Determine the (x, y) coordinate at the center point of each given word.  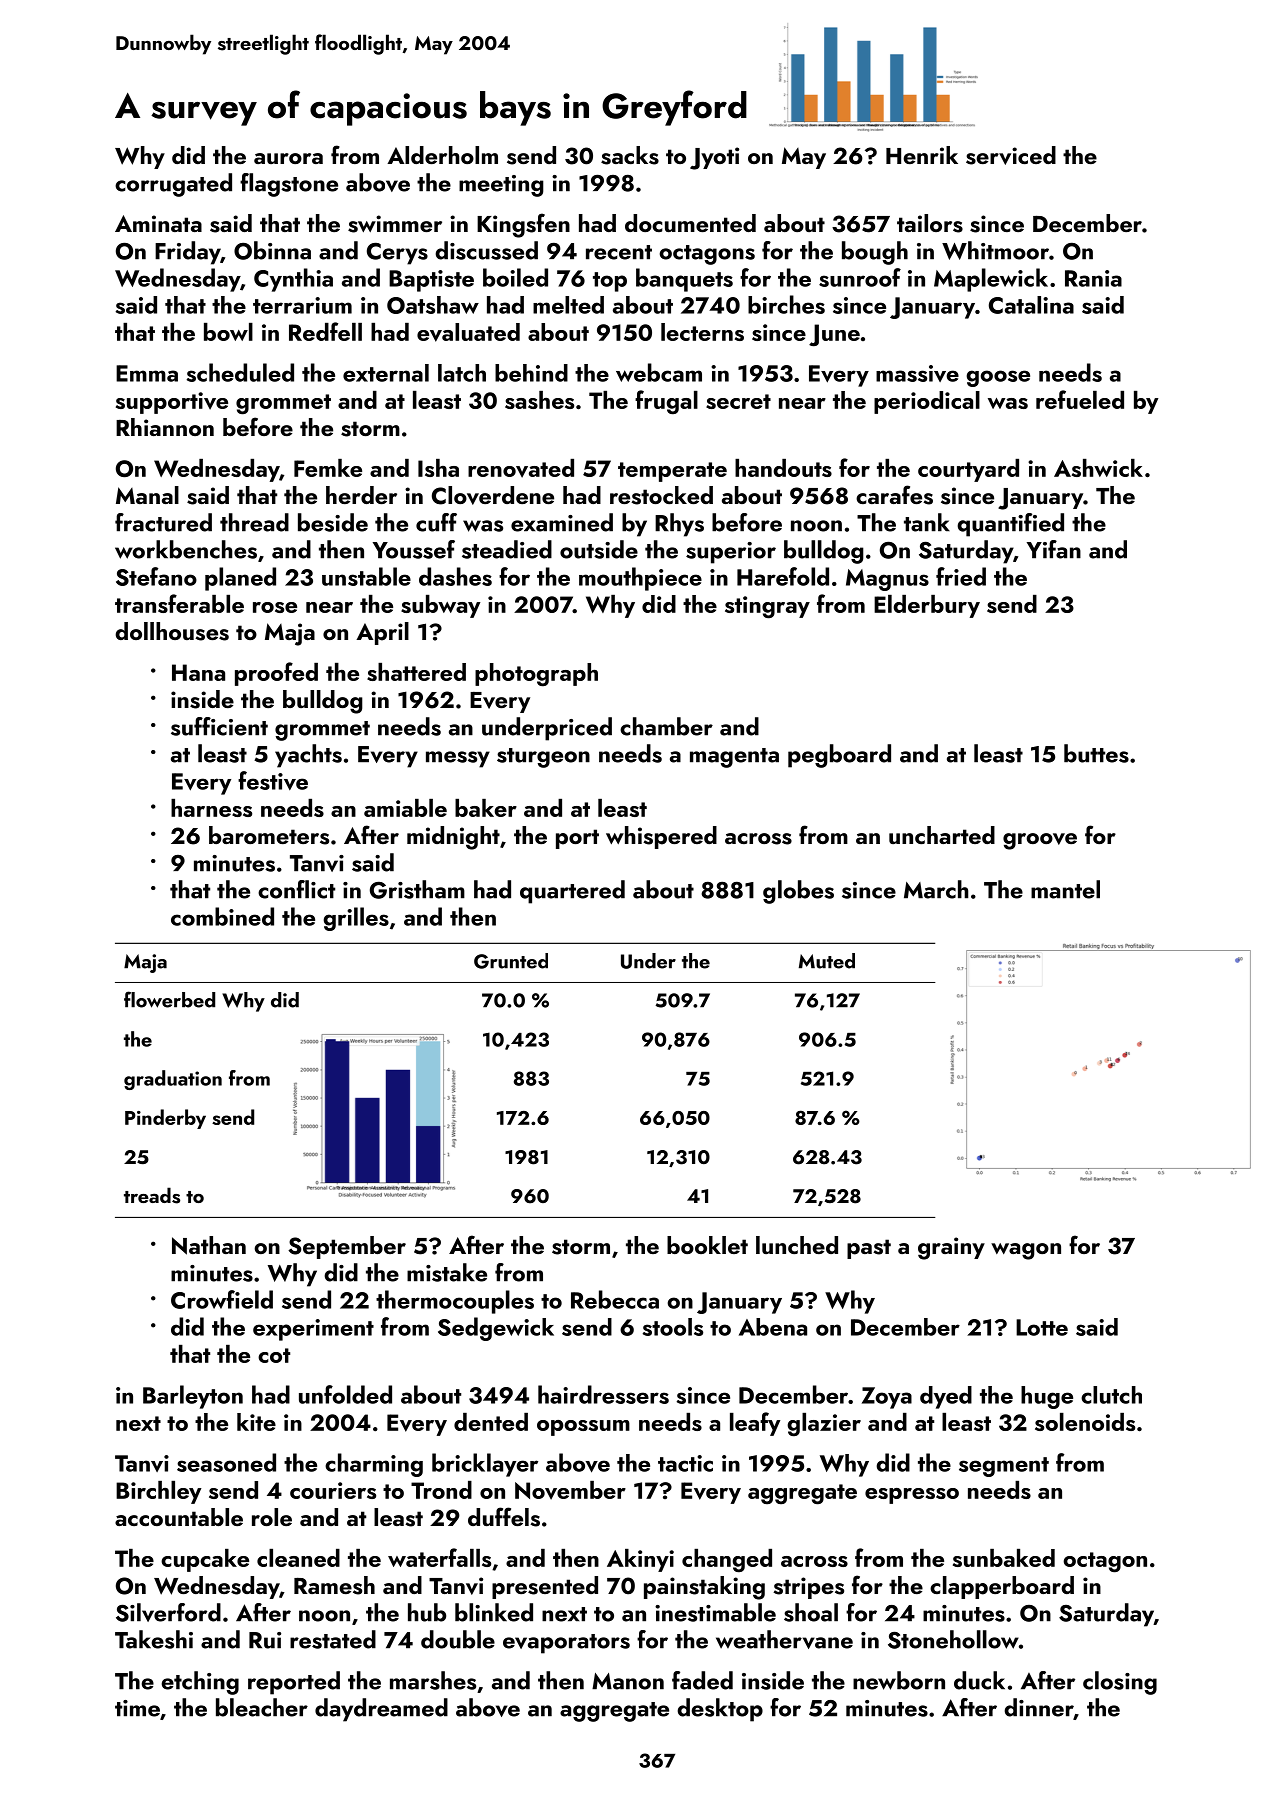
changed (727, 1561)
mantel (1065, 889)
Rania (1093, 278)
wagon (1026, 1251)
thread (254, 522)
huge (1047, 1397)
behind (531, 373)
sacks (630, 155)
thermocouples (455, 1302)
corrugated (173, 185)
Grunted (511, 961)
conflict (296, 889)
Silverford (168, 1612)
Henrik (922, 155)
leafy (755, 1424)
